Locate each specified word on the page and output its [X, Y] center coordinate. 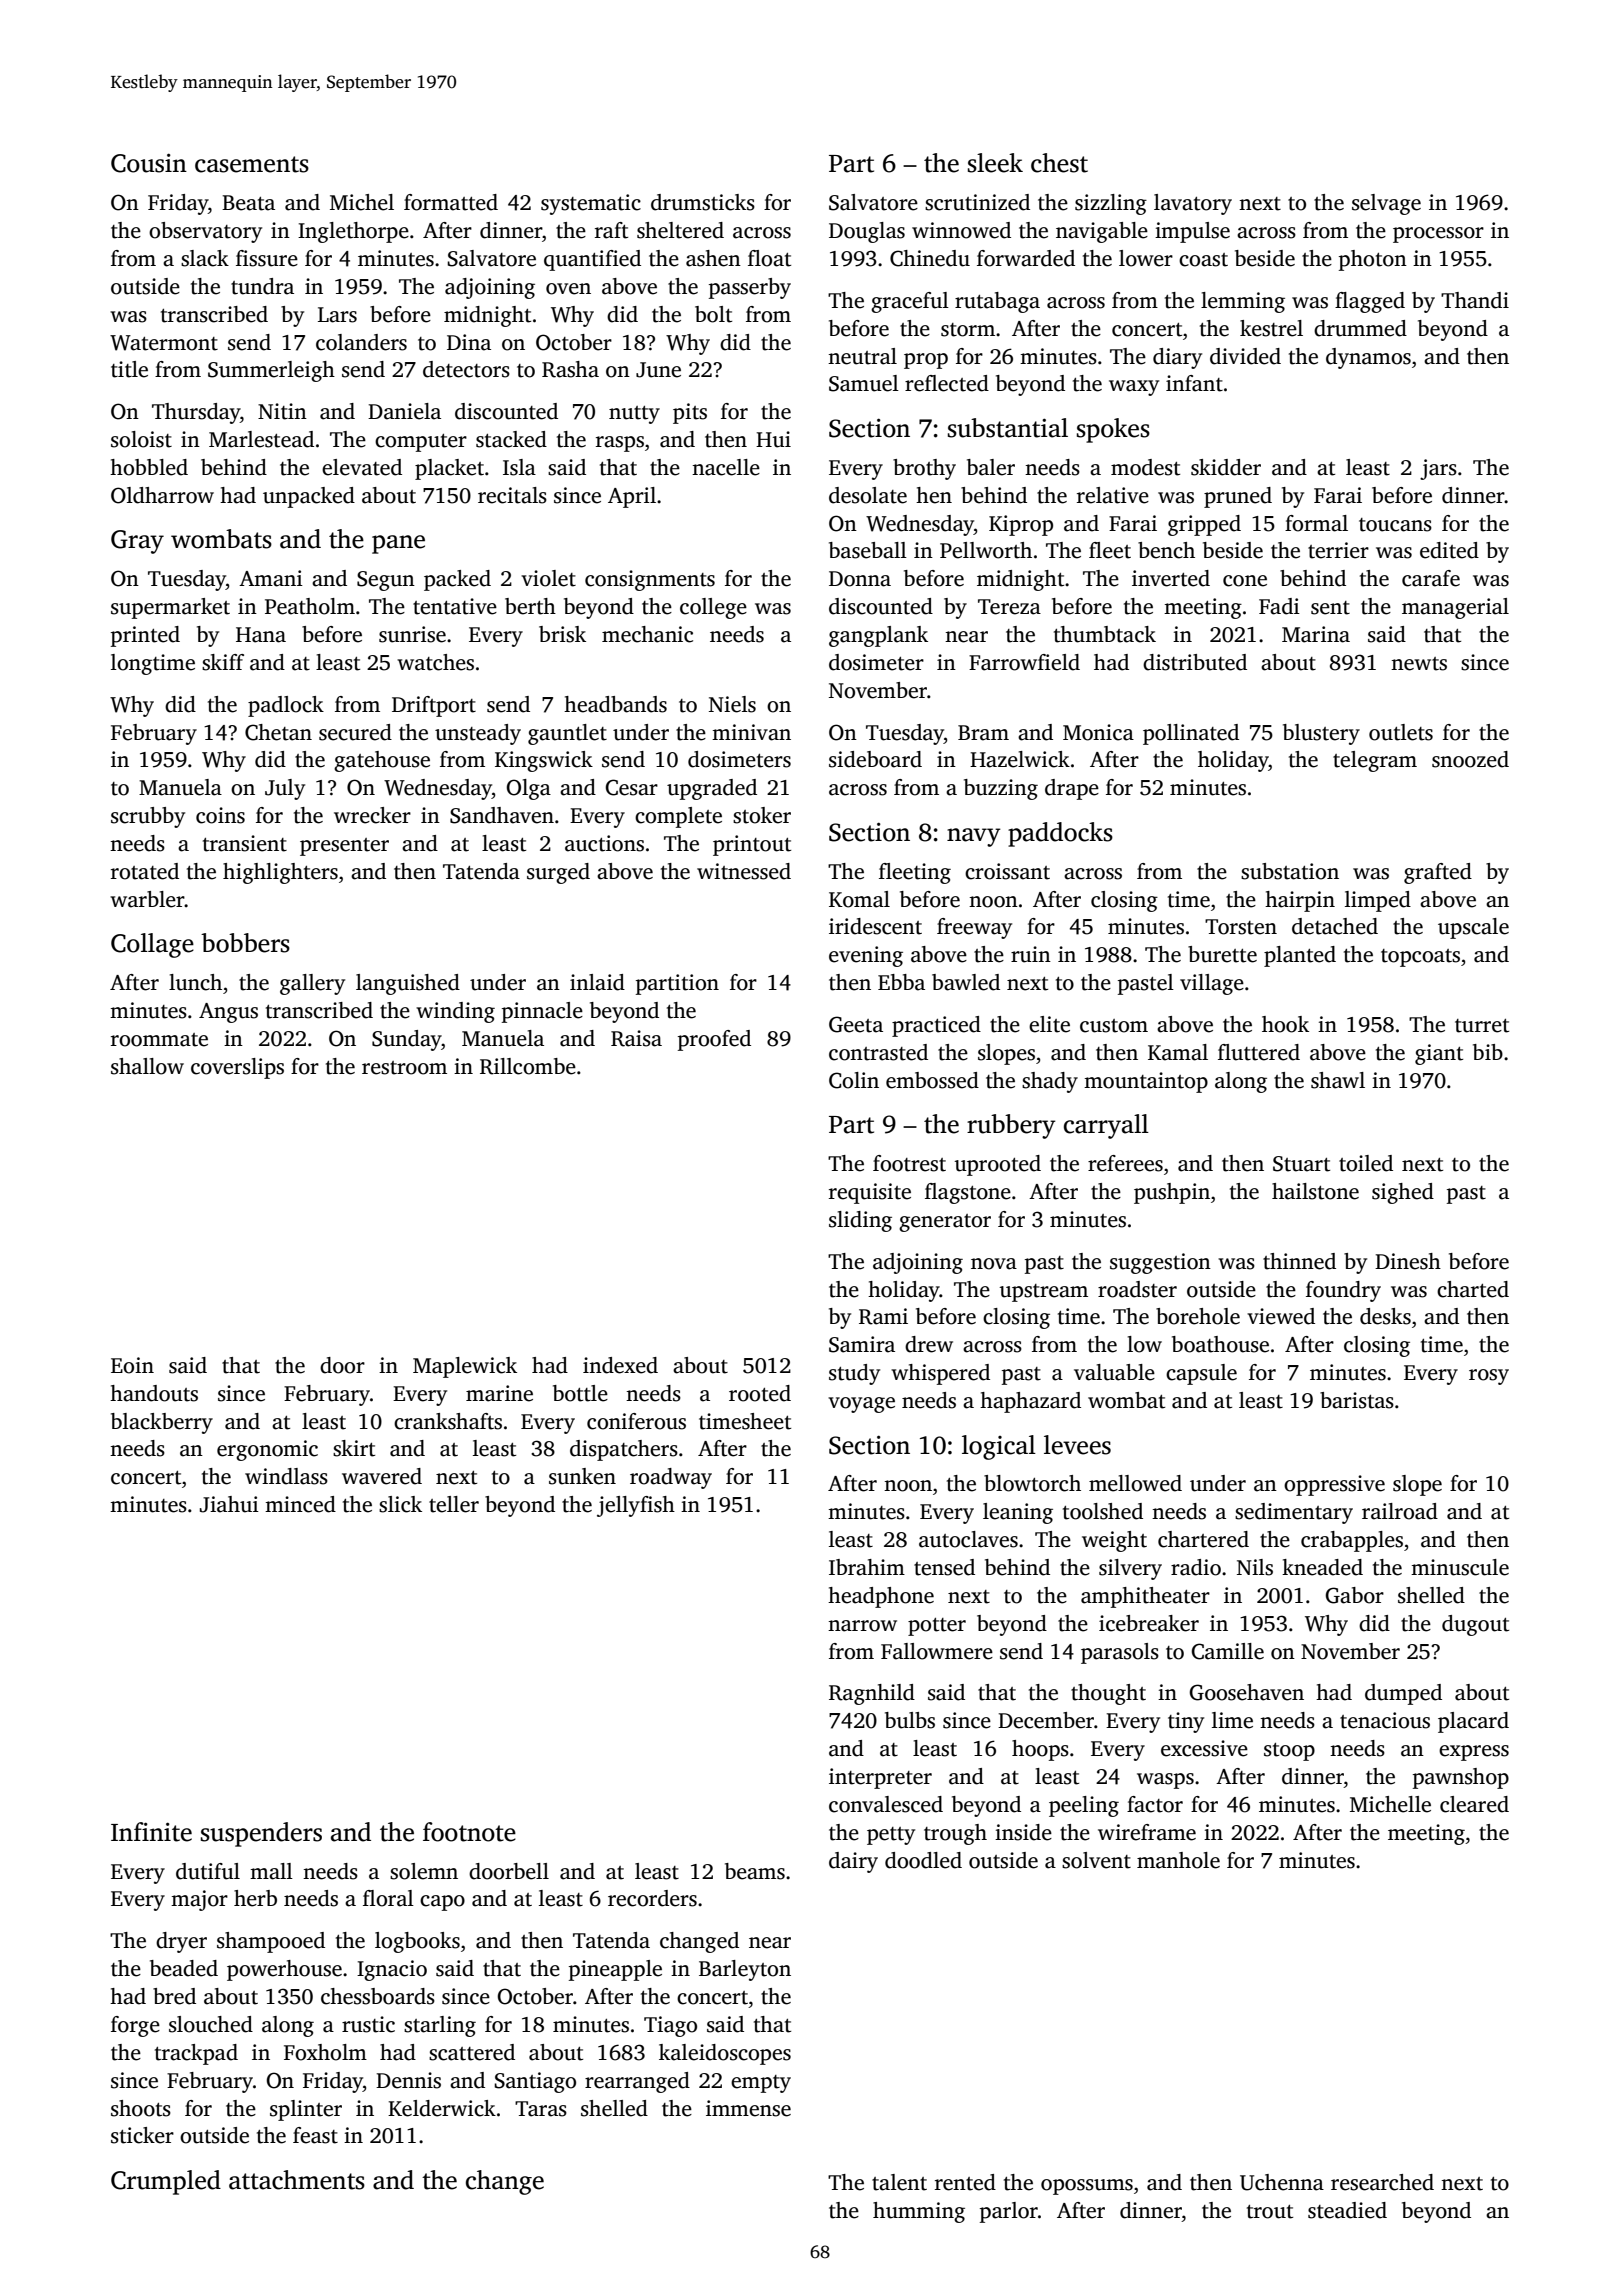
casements [252, 164]
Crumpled [166, 2182]
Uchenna [1282, 2182]
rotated [145, 871]
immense [748, 2108]
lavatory [1193, 204]
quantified [592, 260]
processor [1438, 235]
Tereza [1009, 607]
